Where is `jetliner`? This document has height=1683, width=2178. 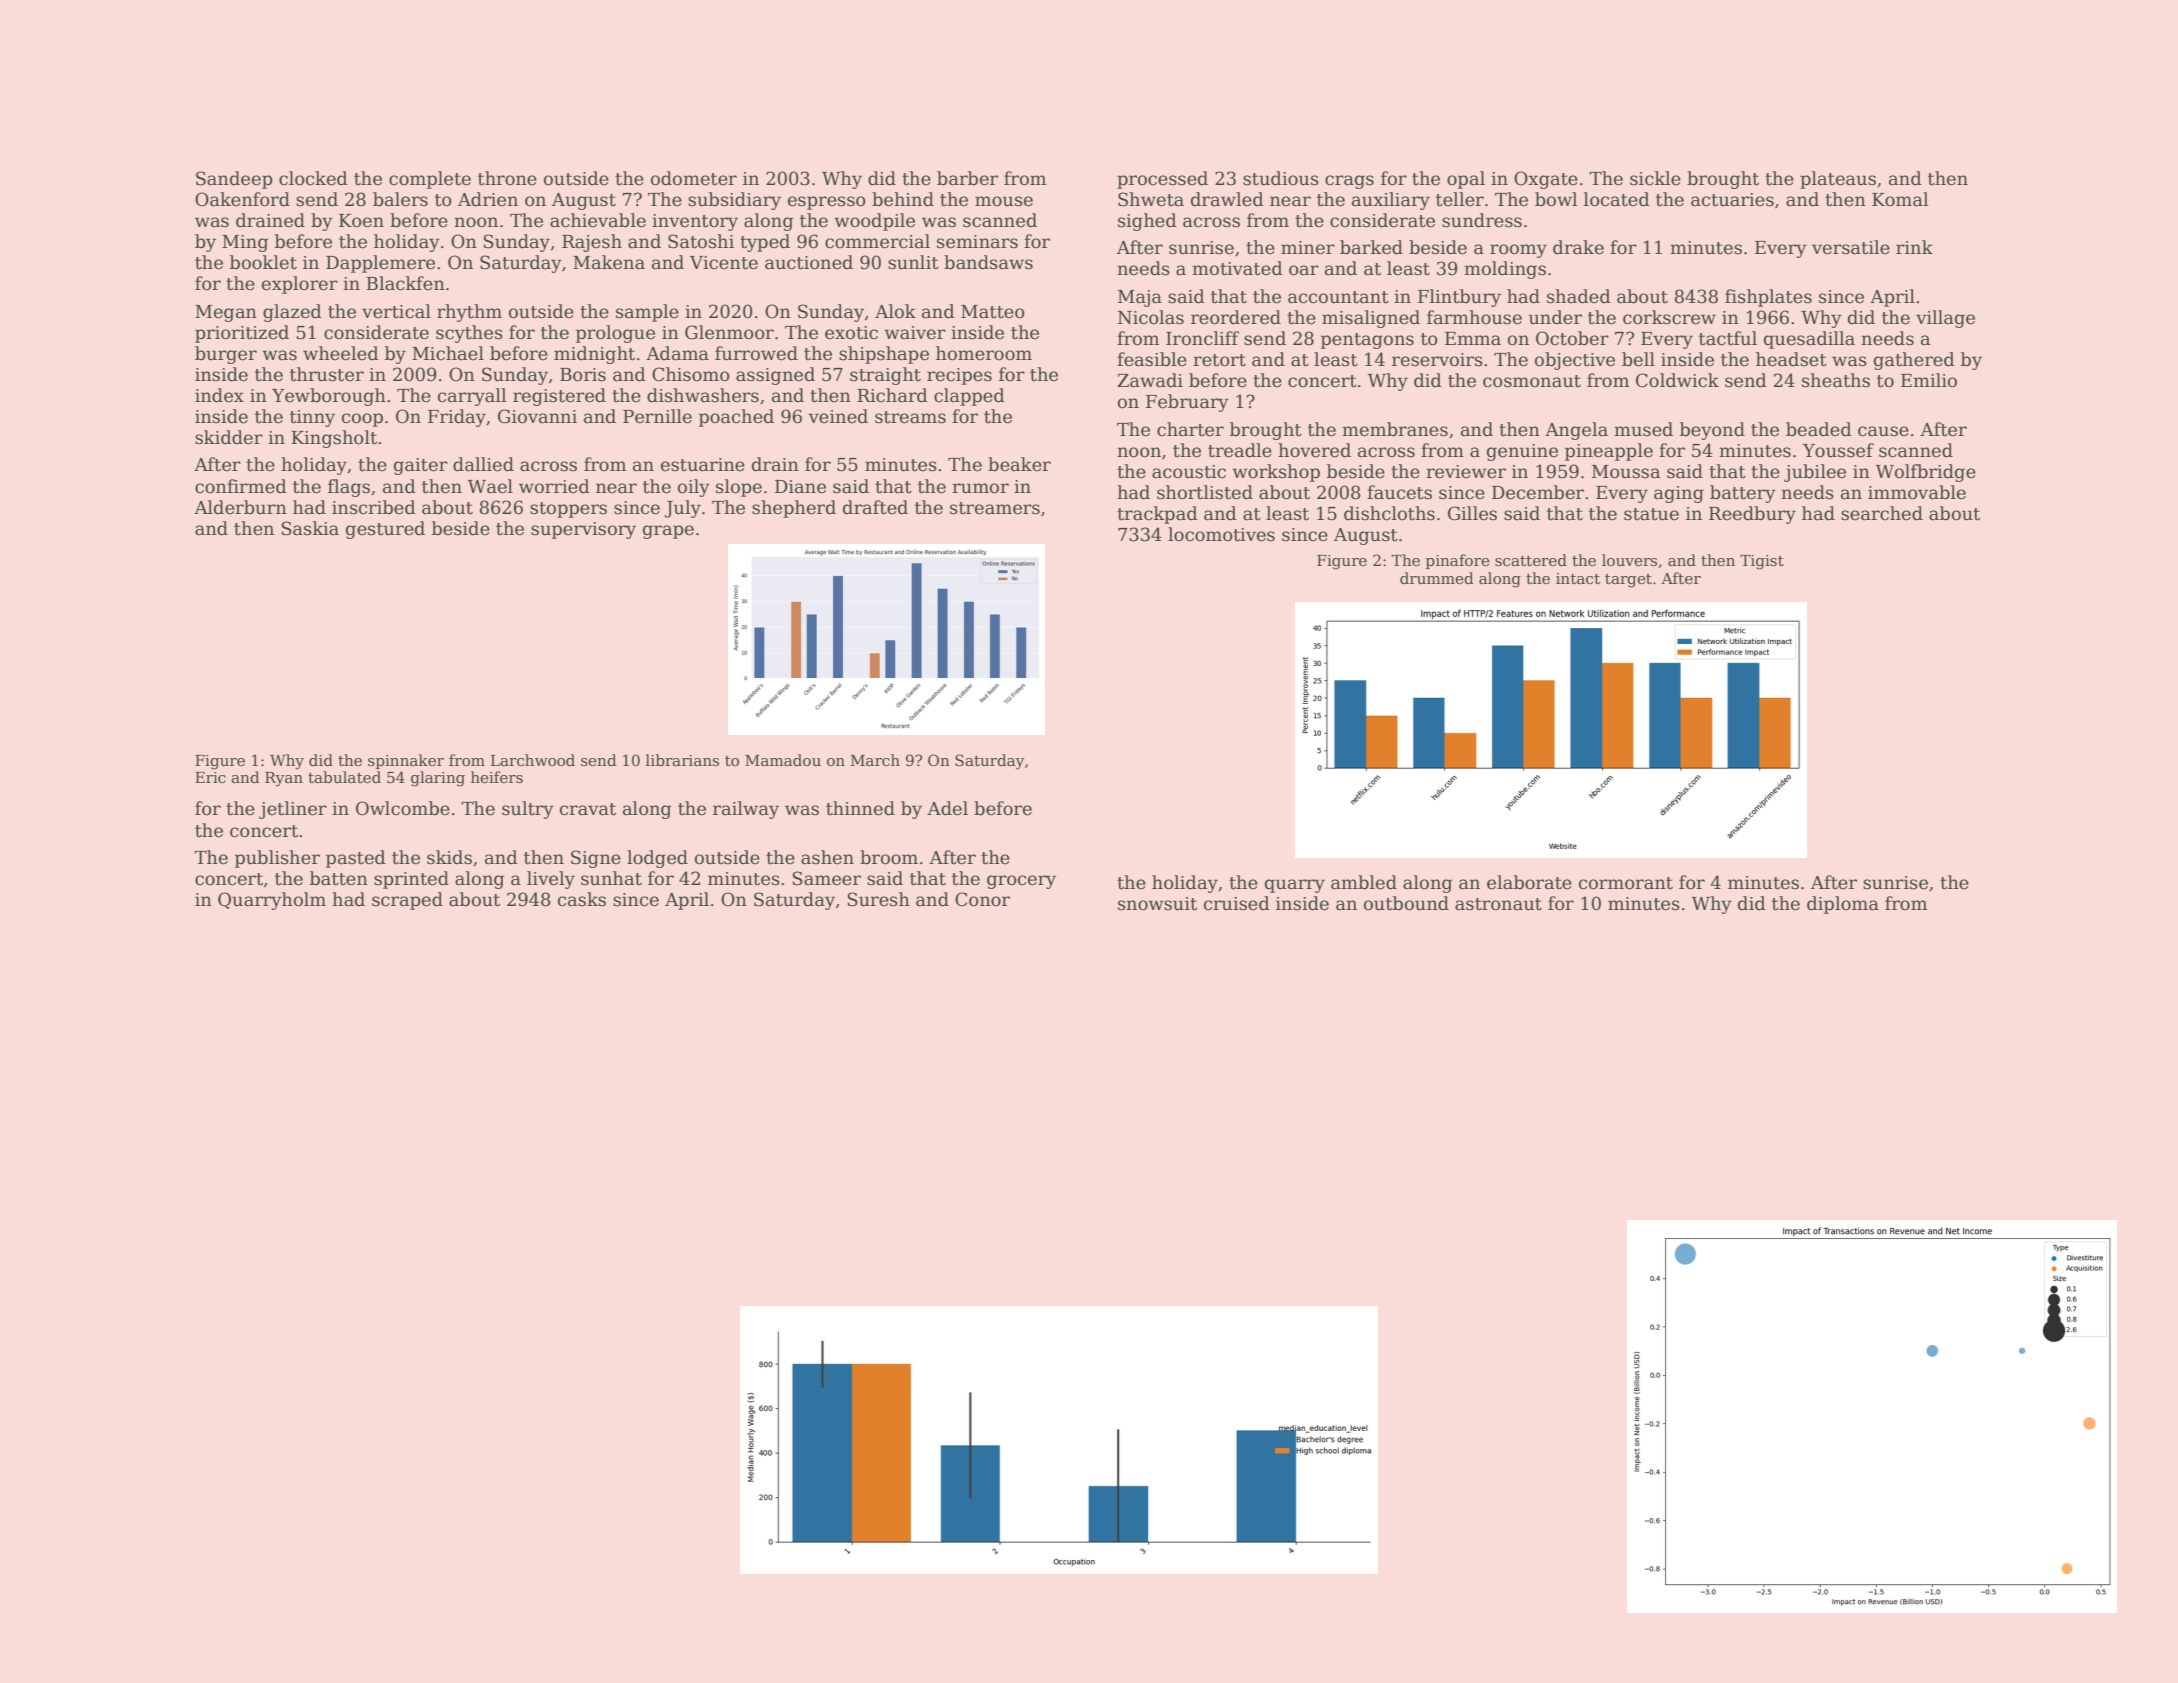
jetliner is located at coordinates (293, 810).
